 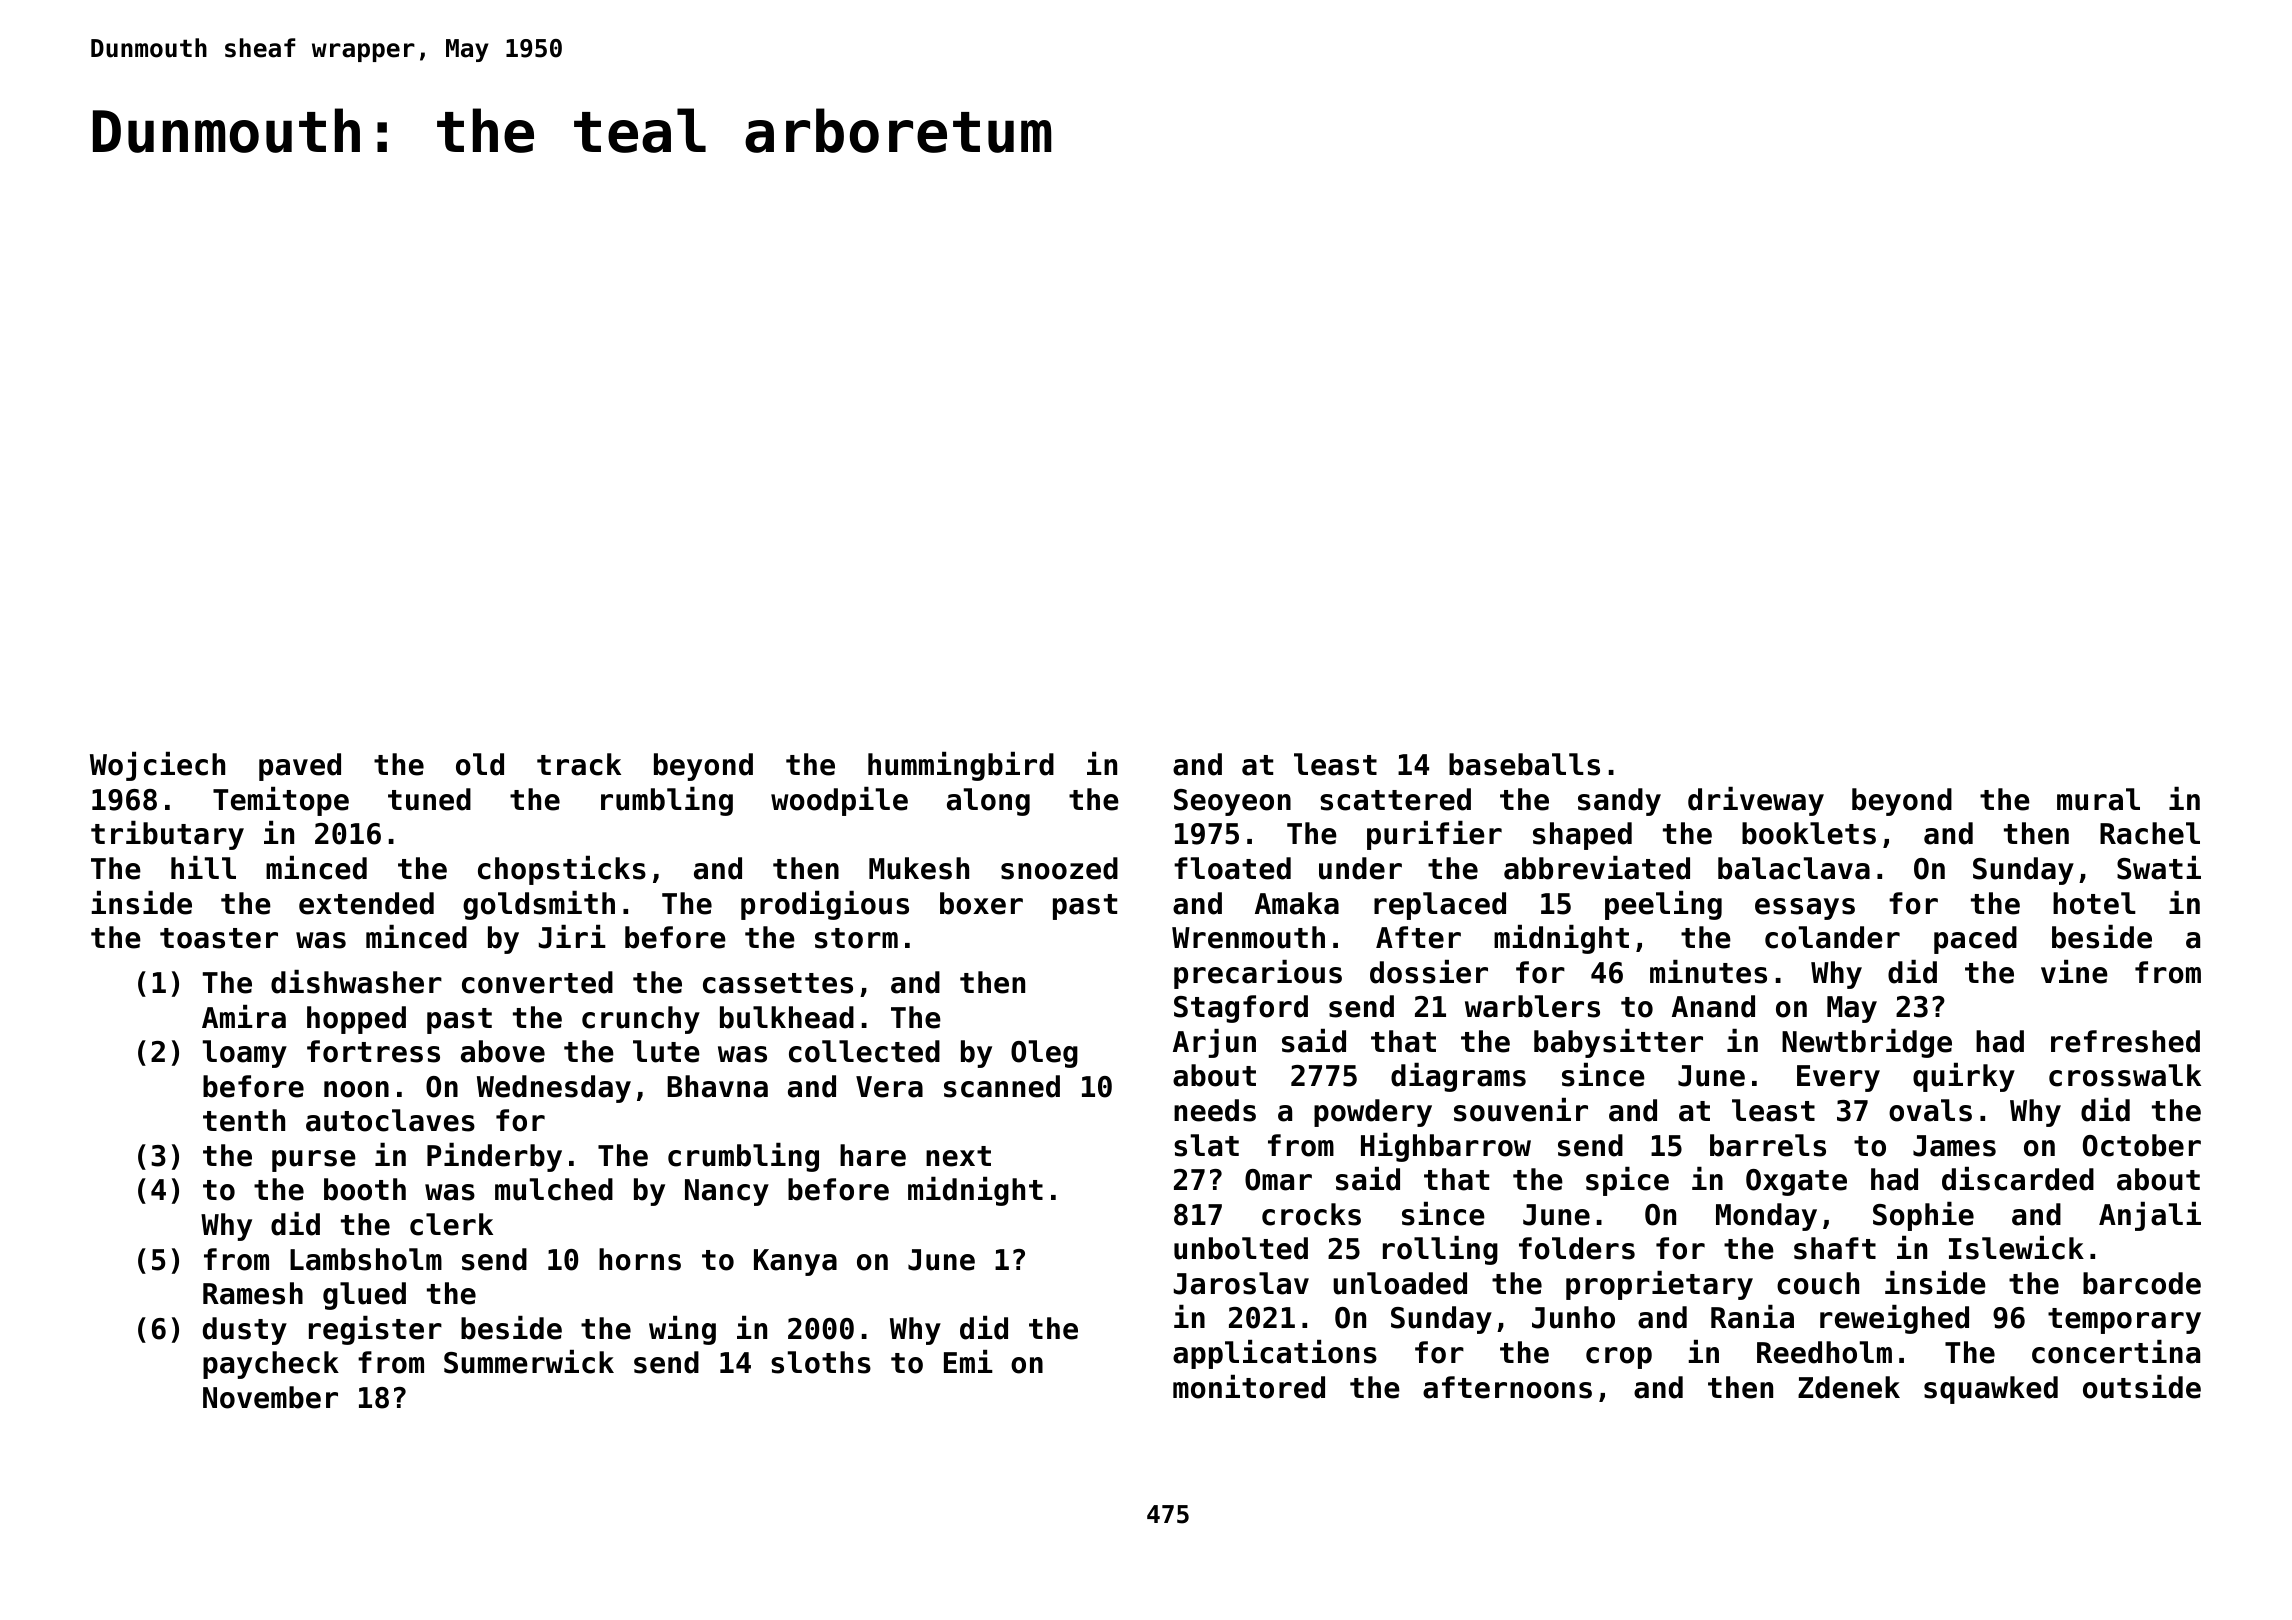 What do you see at coordinates (682, 1330) in the screenshot?
I see `wing` at bounding box center [682, 1330].
